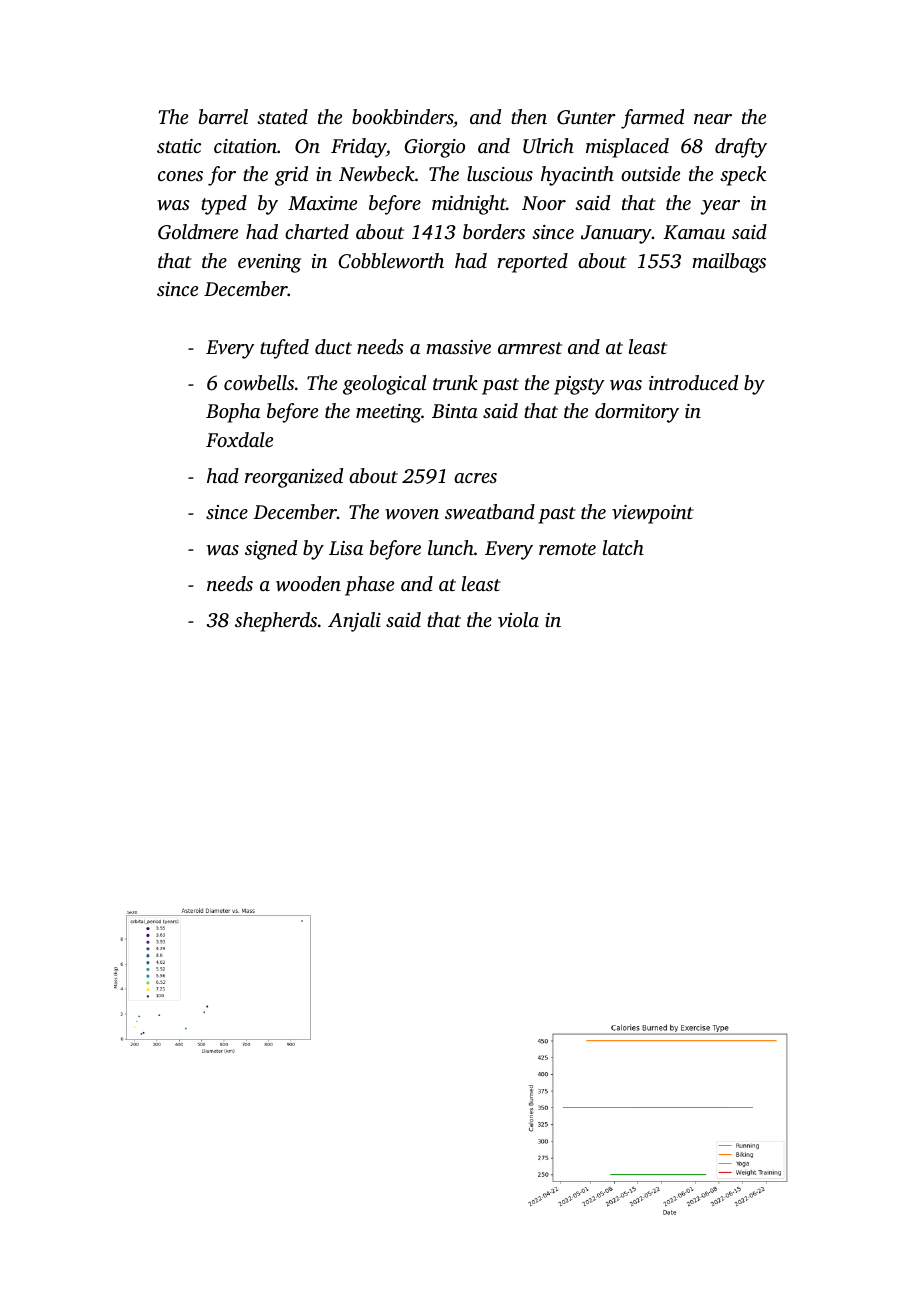 The height and width of the screenshot is (1311, 924). I want to click on Anjali, so click(354, 622).
